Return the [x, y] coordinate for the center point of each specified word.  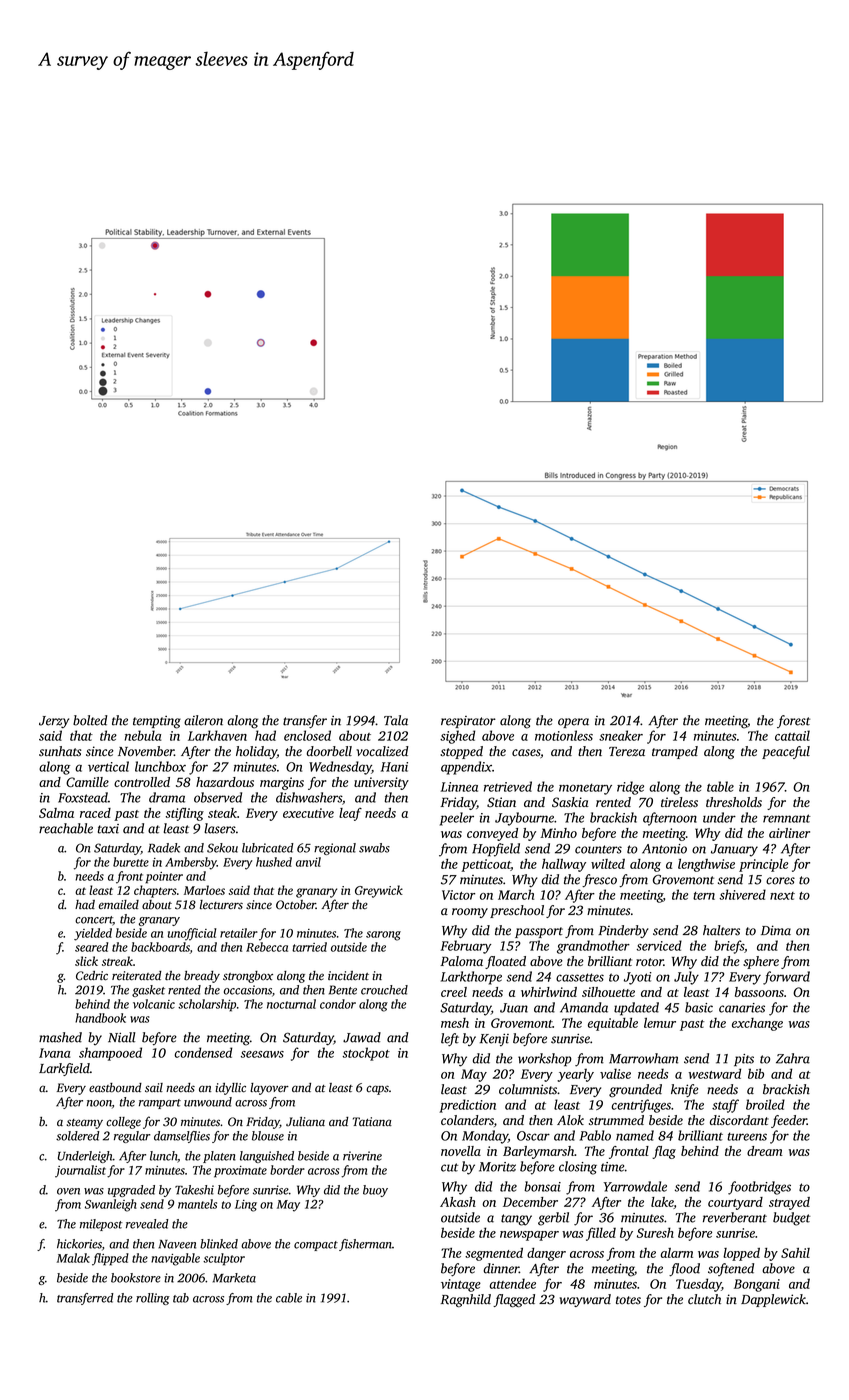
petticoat [486, 865]
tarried [309, 947]
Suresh [655, 1232]
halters [721, 930]
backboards [160, 947]
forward [786, 978]
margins [282, 783]
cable [289, 1298]
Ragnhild [466, 1300]
